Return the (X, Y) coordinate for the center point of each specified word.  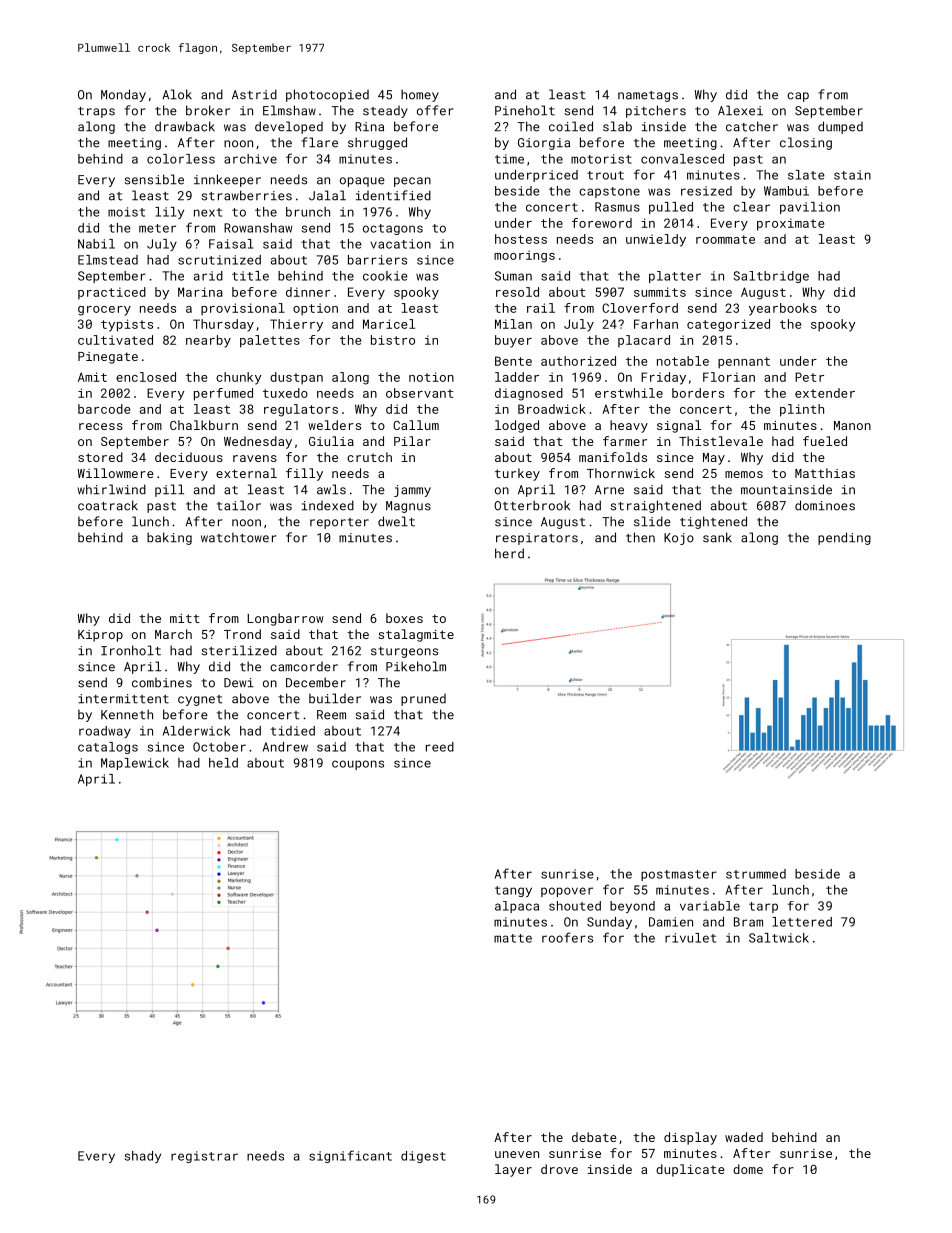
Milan (513, 324)
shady (143, 1157)
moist (126, 212)
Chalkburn (204, 425)
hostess (521, 239)
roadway (105, 732)
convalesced (682, 159)
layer (513, 1170)
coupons (358, 765)
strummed (756, 874)
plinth (802, 410)
